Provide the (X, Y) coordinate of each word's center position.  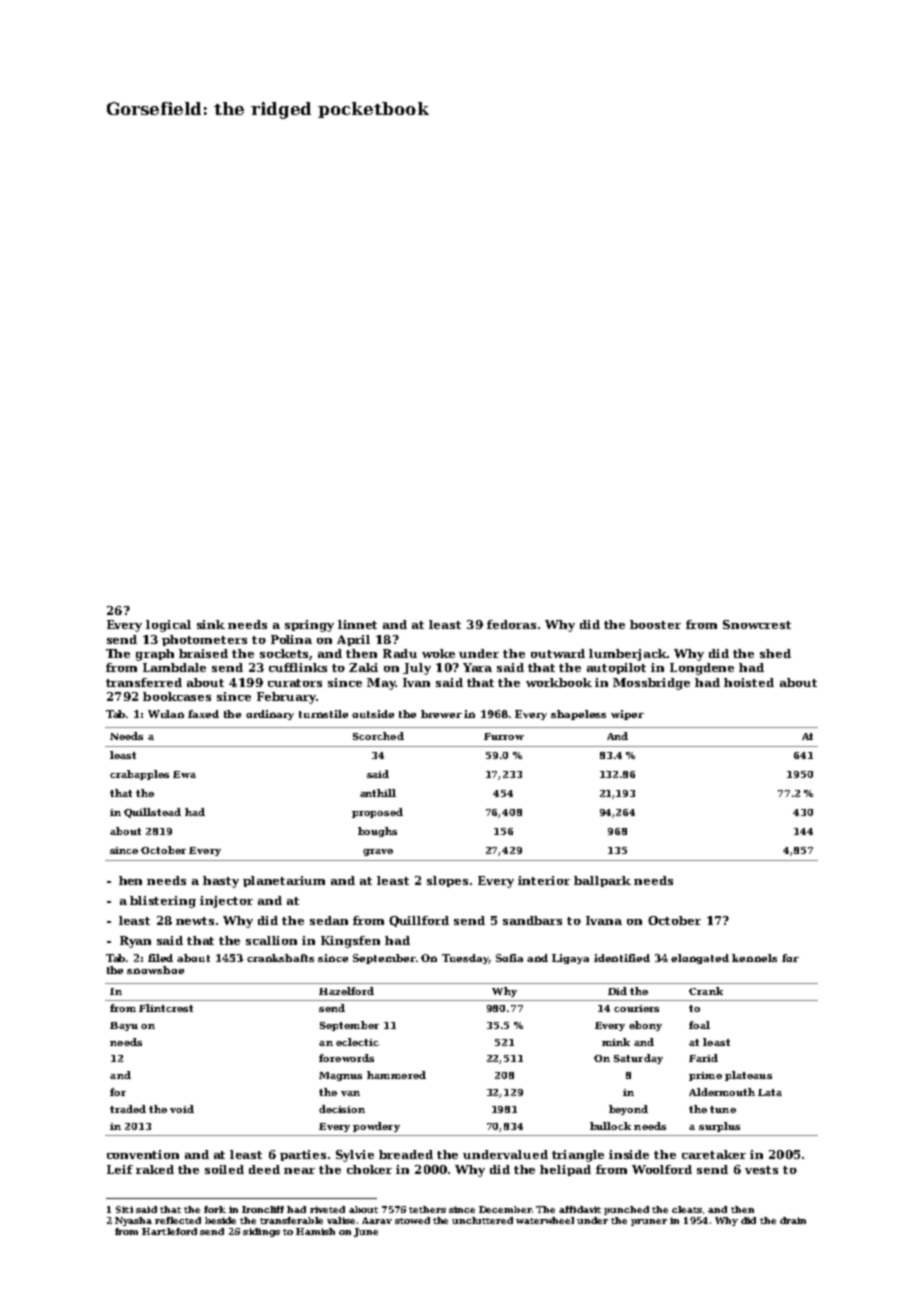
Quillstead (152, 813)
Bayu (124, 1026)
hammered (396, 1075)
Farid (703, 1058)
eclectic (357, 1042)
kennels (754, 958)
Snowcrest (757, 624)
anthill (378, 793)
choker (369, 1169)
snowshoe (155, 970)
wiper (627, 715)
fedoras (511, 624)
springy (309, 626)
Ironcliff (263, 1209)
